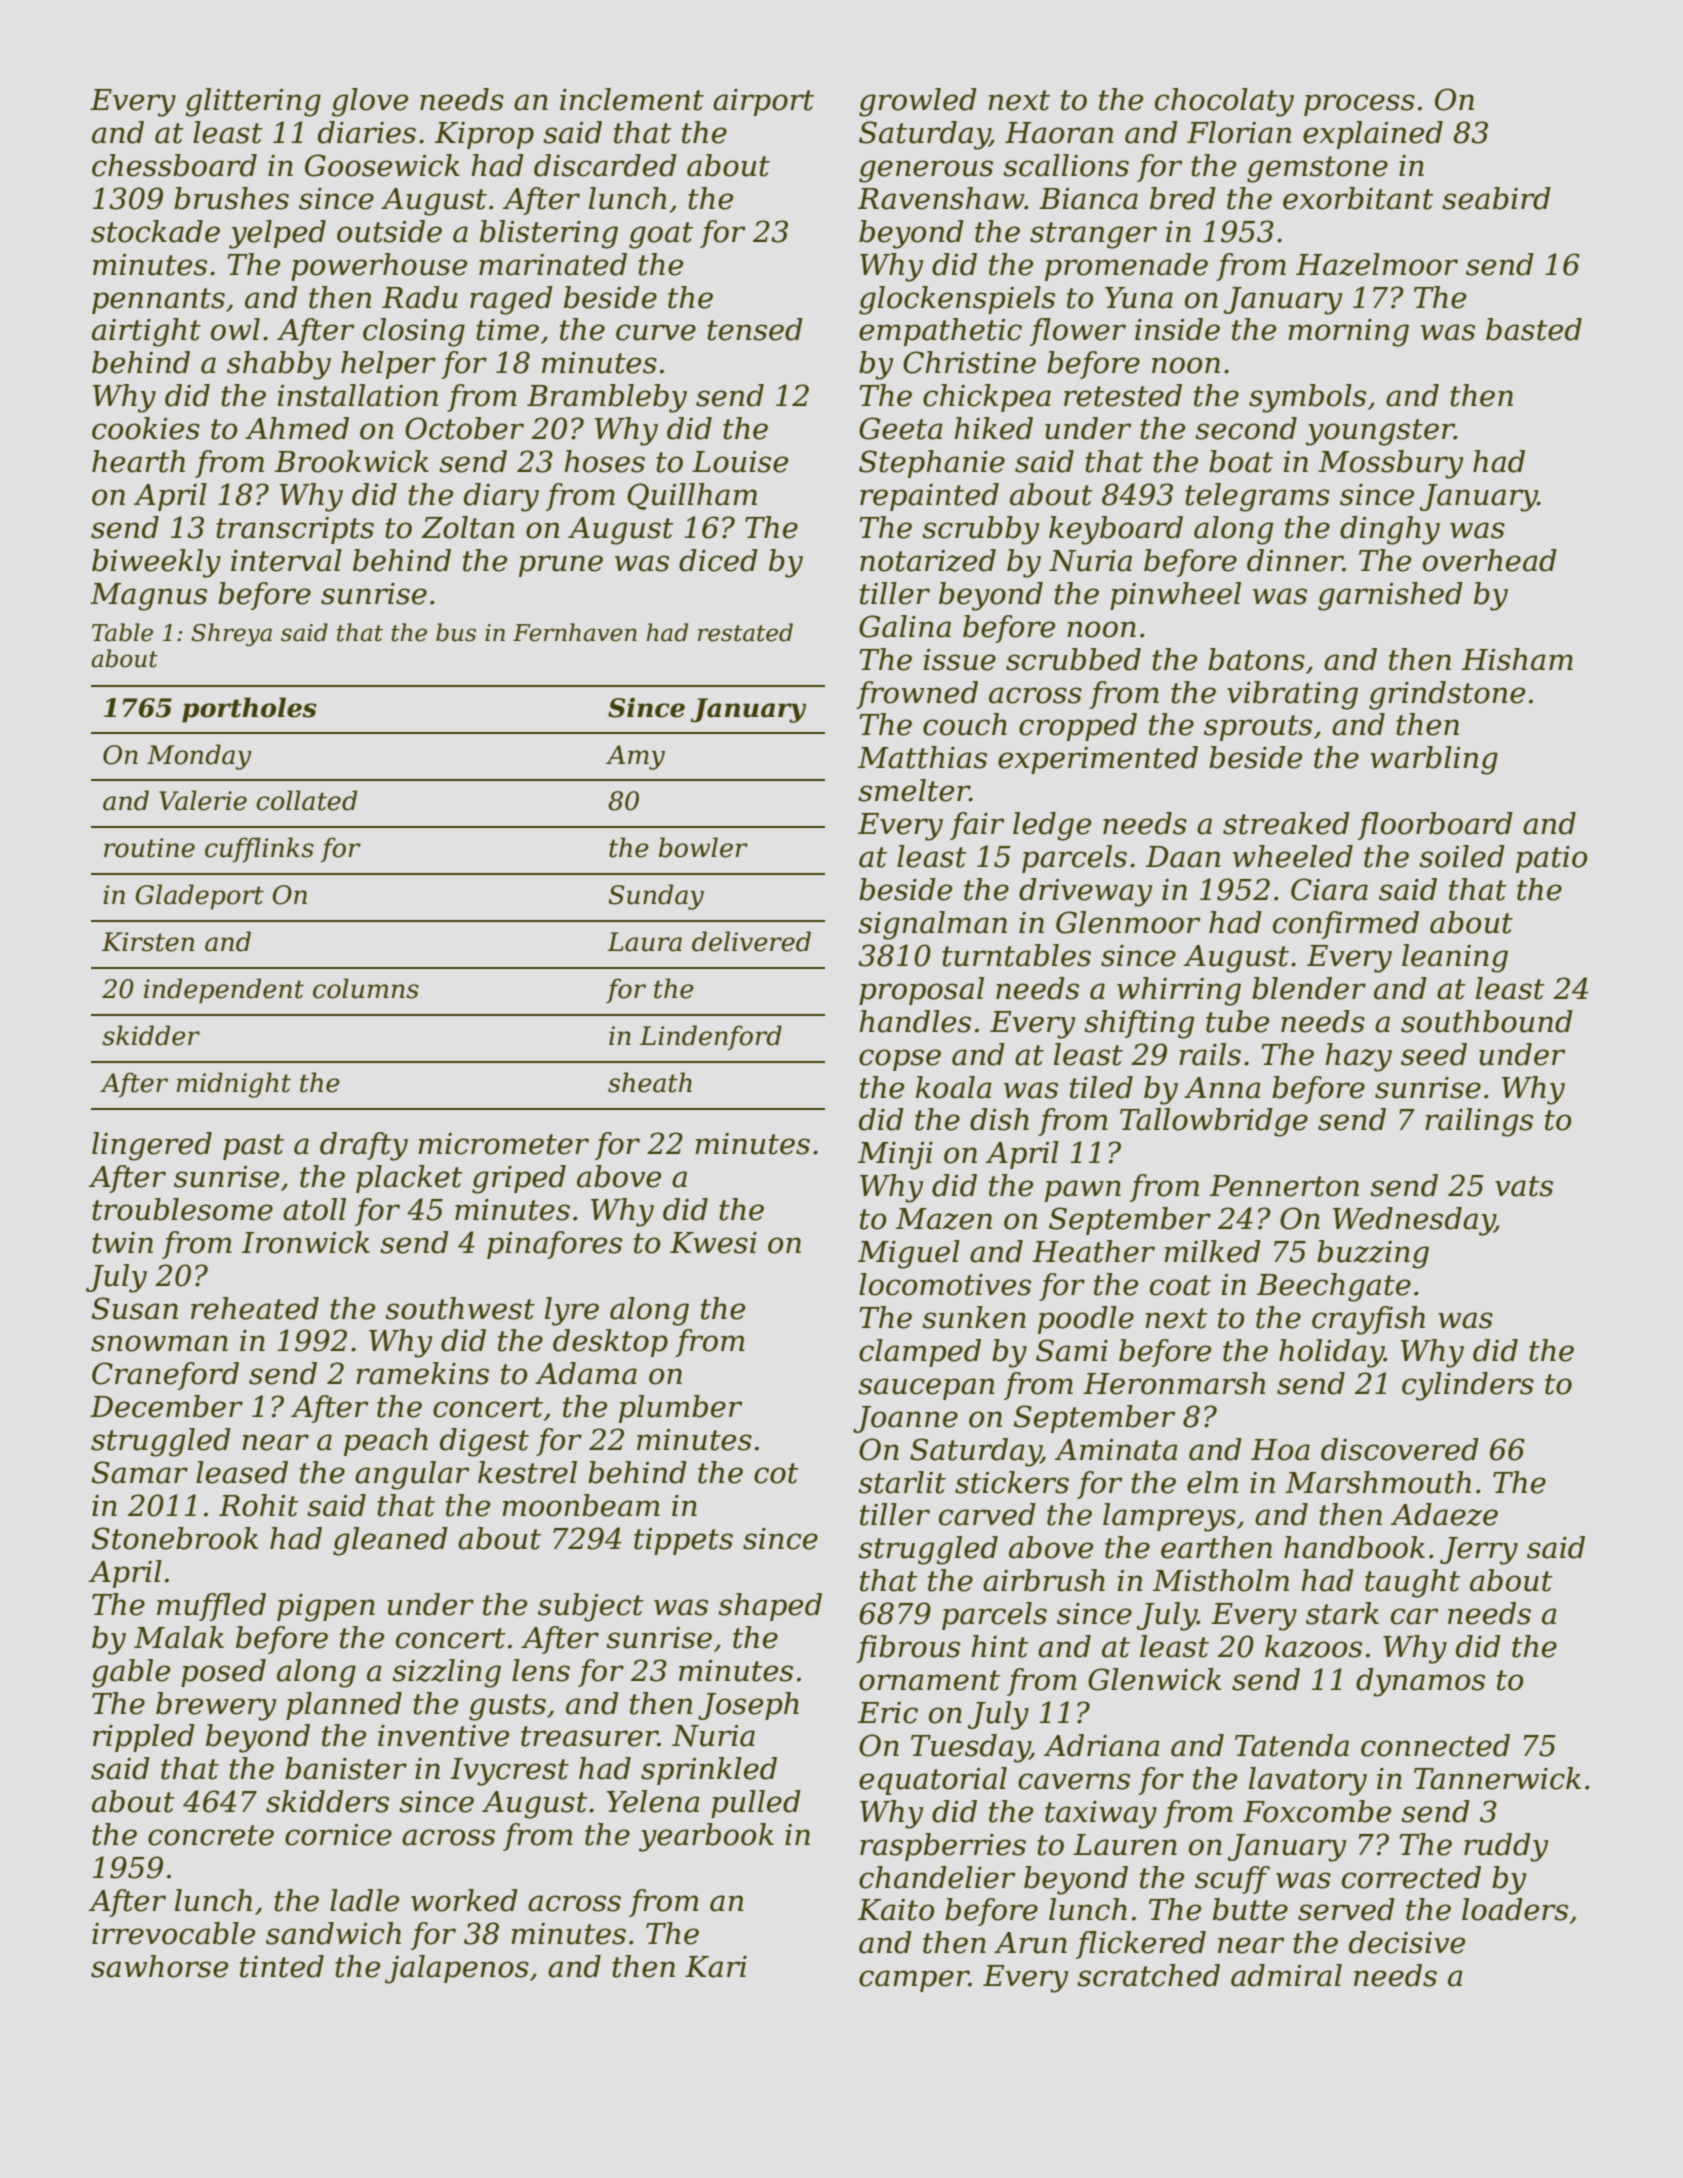  I want to click on generous, so click(926, 171).
